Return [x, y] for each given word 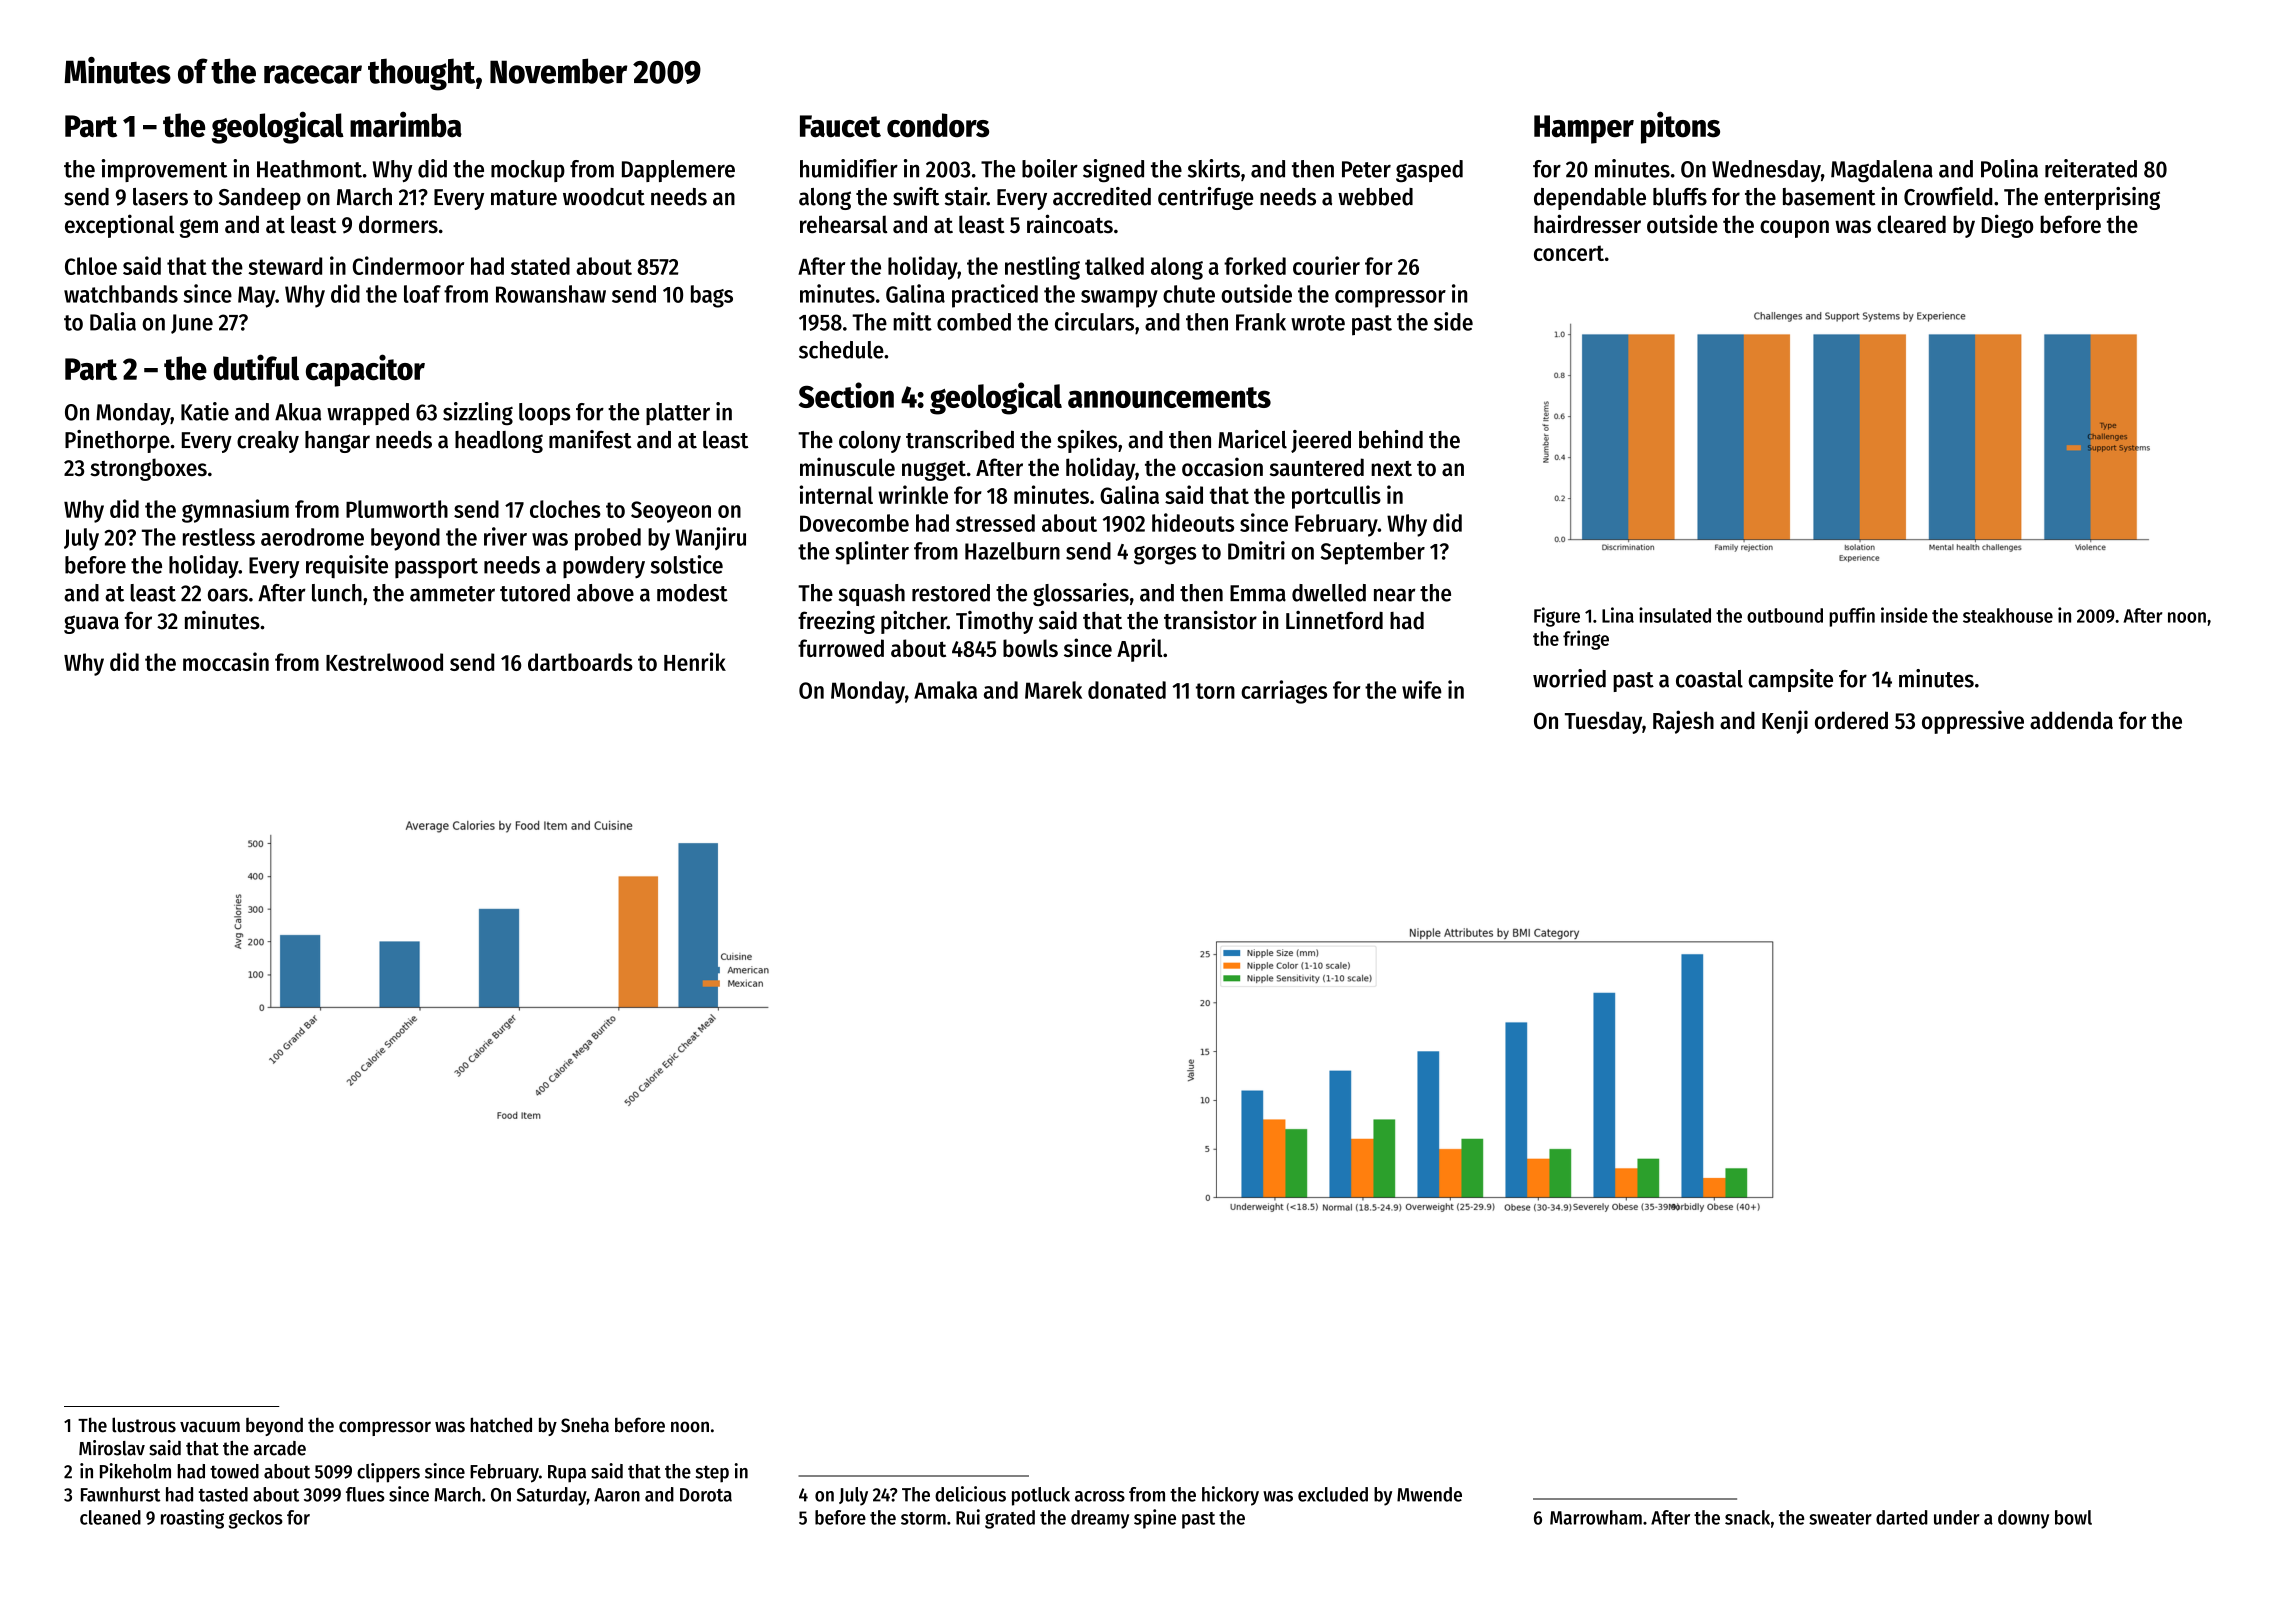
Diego [2007, 226]
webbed [1375, 197]
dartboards [580, 662]
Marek [1053, 690]
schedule [841, 350]
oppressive [1973, 722]
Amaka [945, 690]
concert [1569, 253]
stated [540, 266]
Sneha [585, 1425]
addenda [2071, 720]
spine [1155, 1519]
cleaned [110, 1517]
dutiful [256, 367]
